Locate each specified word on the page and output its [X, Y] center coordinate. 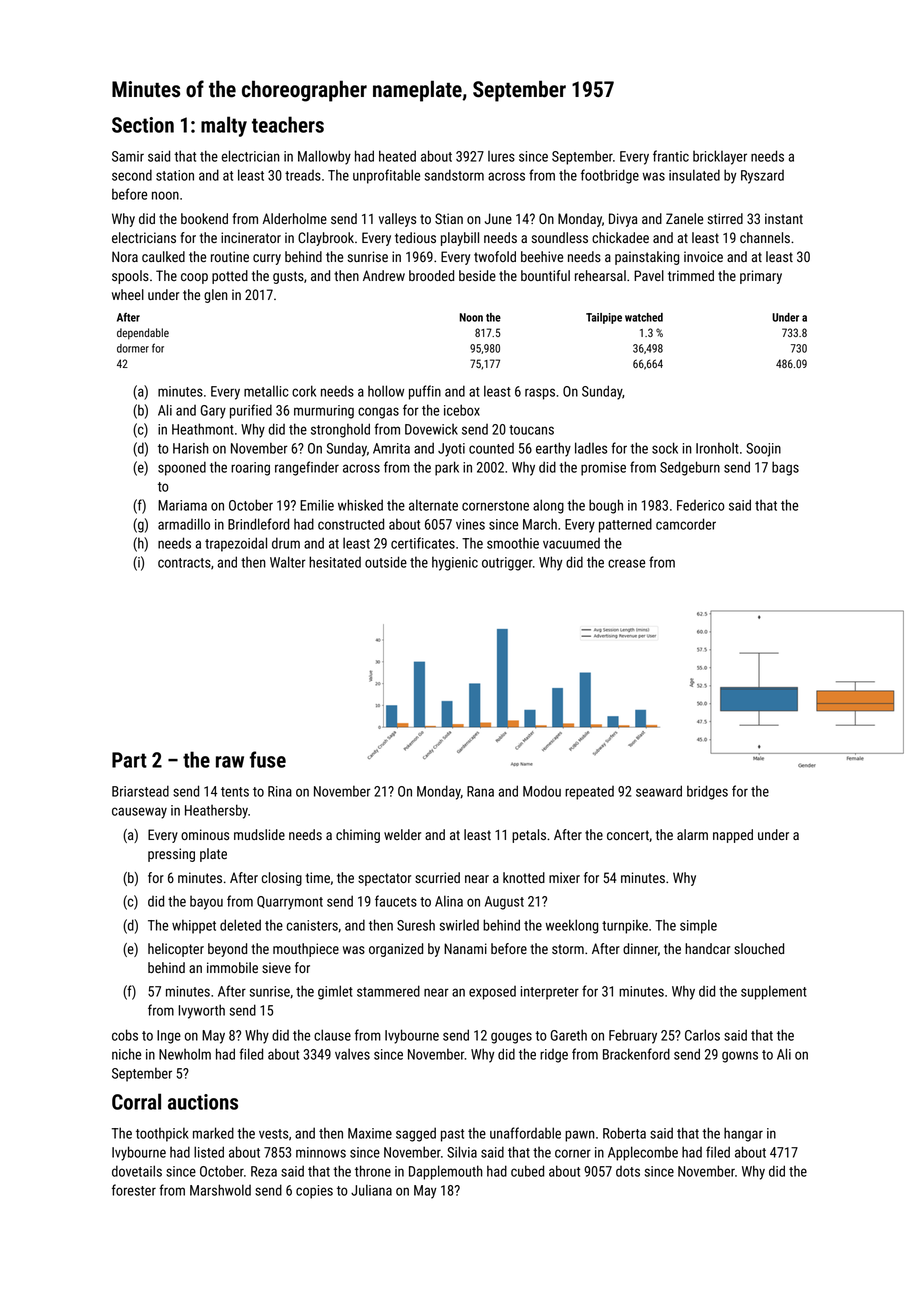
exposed [492, 993]
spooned [182, 468]
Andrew [384, 275]
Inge [169, 1037]
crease [626, 563]
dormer [133, 348]
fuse [268, 759]
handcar [707, 948]
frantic [671, 156]
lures [501, 156]
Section [143, 125]
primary [761, 277]
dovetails [137, 1171]
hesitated [335, 562]
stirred [725, 218]
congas [378, 413]
